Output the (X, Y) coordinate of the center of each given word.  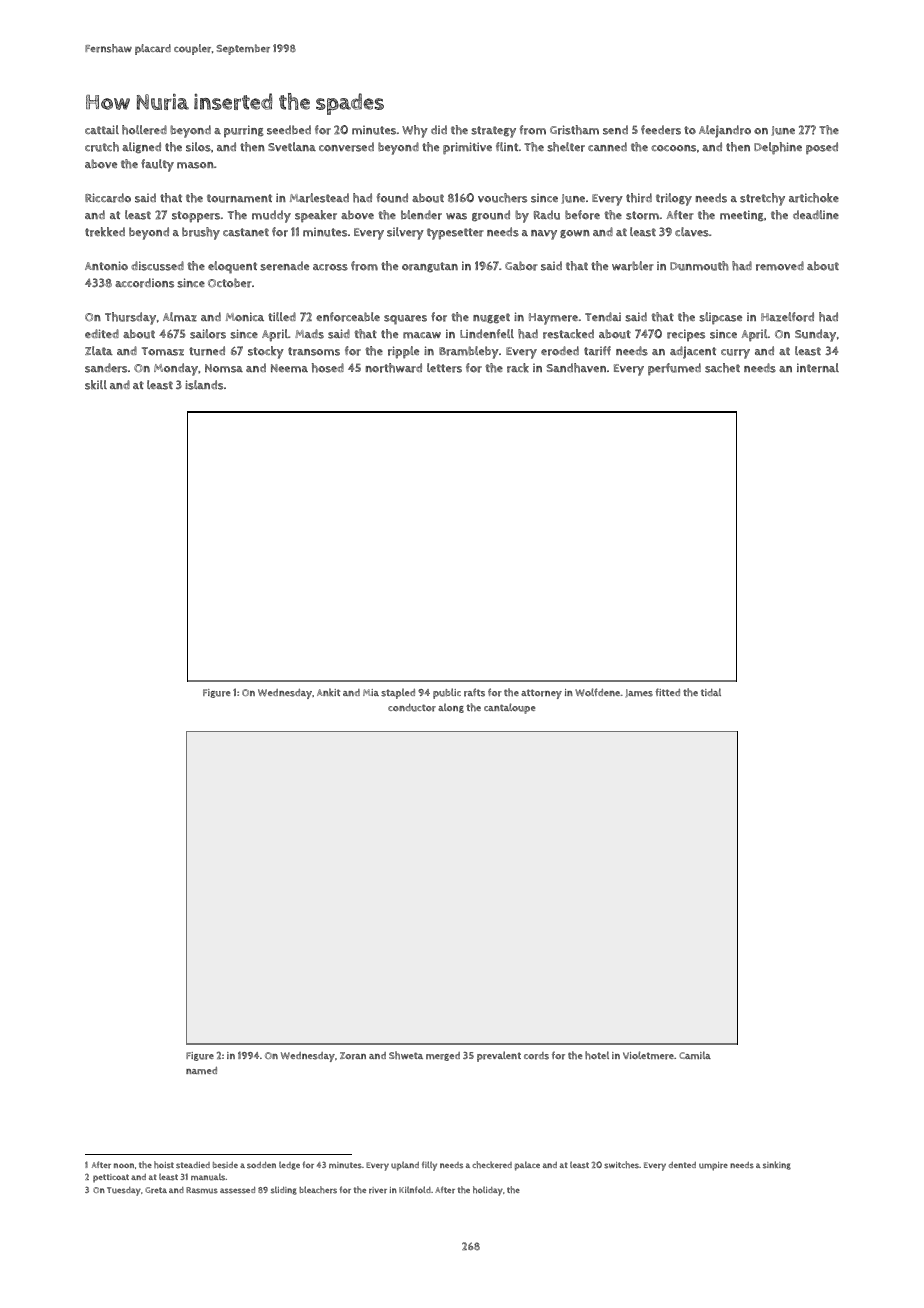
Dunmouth (699, 266)
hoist (164, 1165)
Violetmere (648, 1055)
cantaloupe (509, 708)
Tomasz (163, 351)
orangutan (430, 267)
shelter (566, 147)
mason (195, 165)
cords (536, 1056)
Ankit (329, 692)
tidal (711, 692)
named (201, 1070)
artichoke (814, 198)
